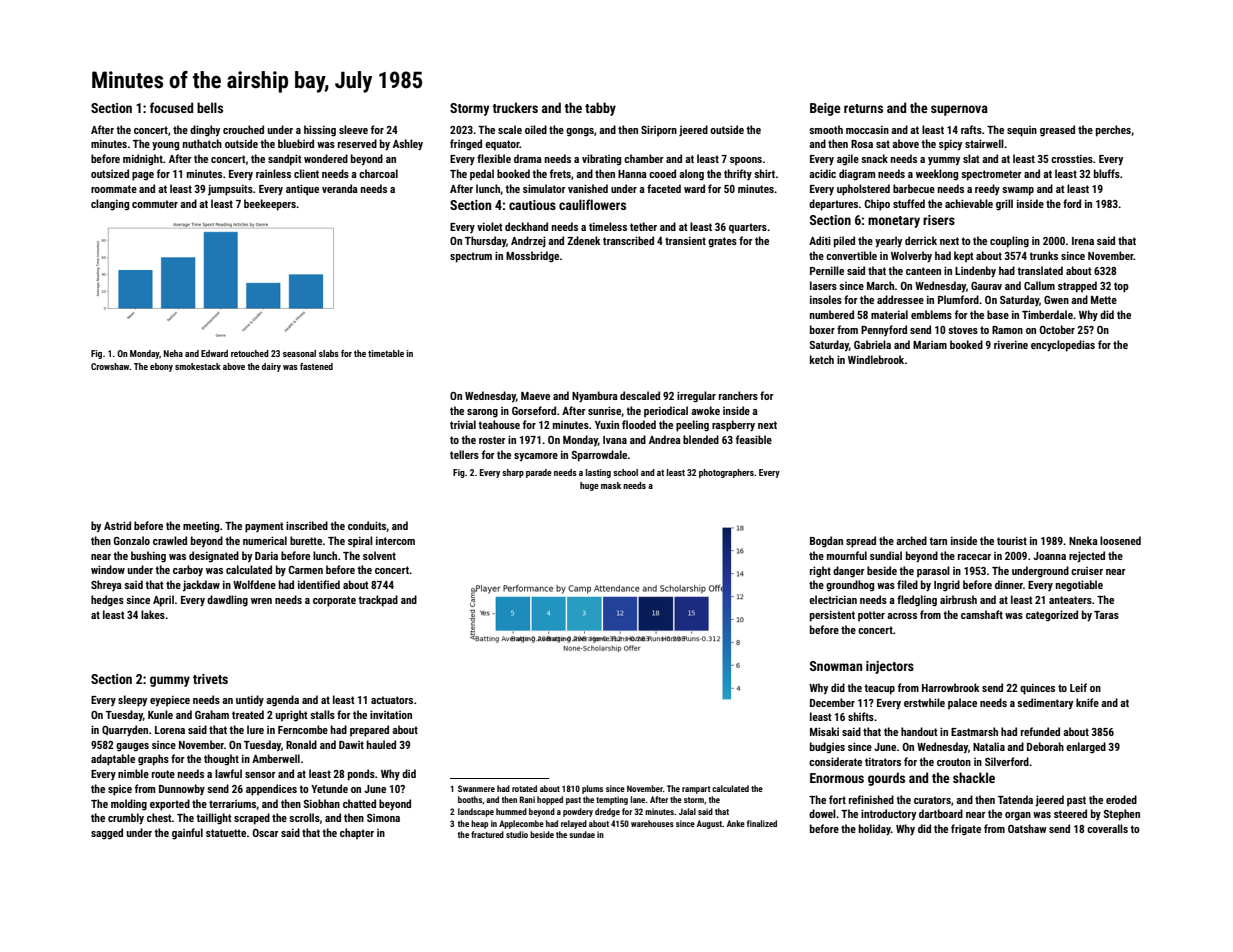 Image resolution: width=1233 pixels, height=952 pixels. Describe the element at coordinates (210, 679) in the image. I see `trivets` at that location.
